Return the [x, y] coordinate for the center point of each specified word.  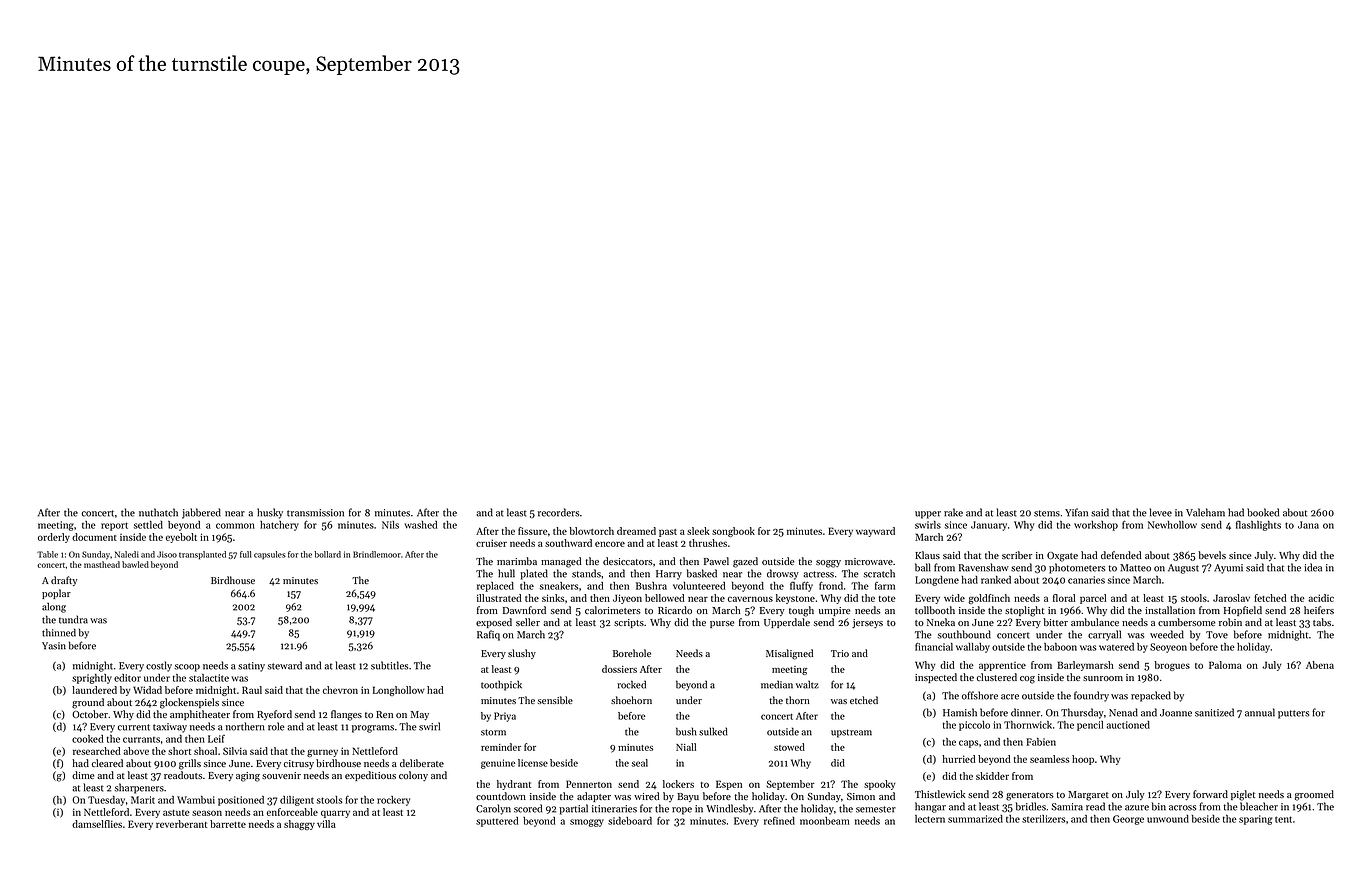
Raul [252, 690]
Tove [1217, 635]
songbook [733, 532]
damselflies [97, 824]
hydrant [514, 785]
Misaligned [789, 654]
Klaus [927, 555]
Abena [1320, 665]
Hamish [960, 712]
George [1128, 820]
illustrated [499, 598]
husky [270, 513]
